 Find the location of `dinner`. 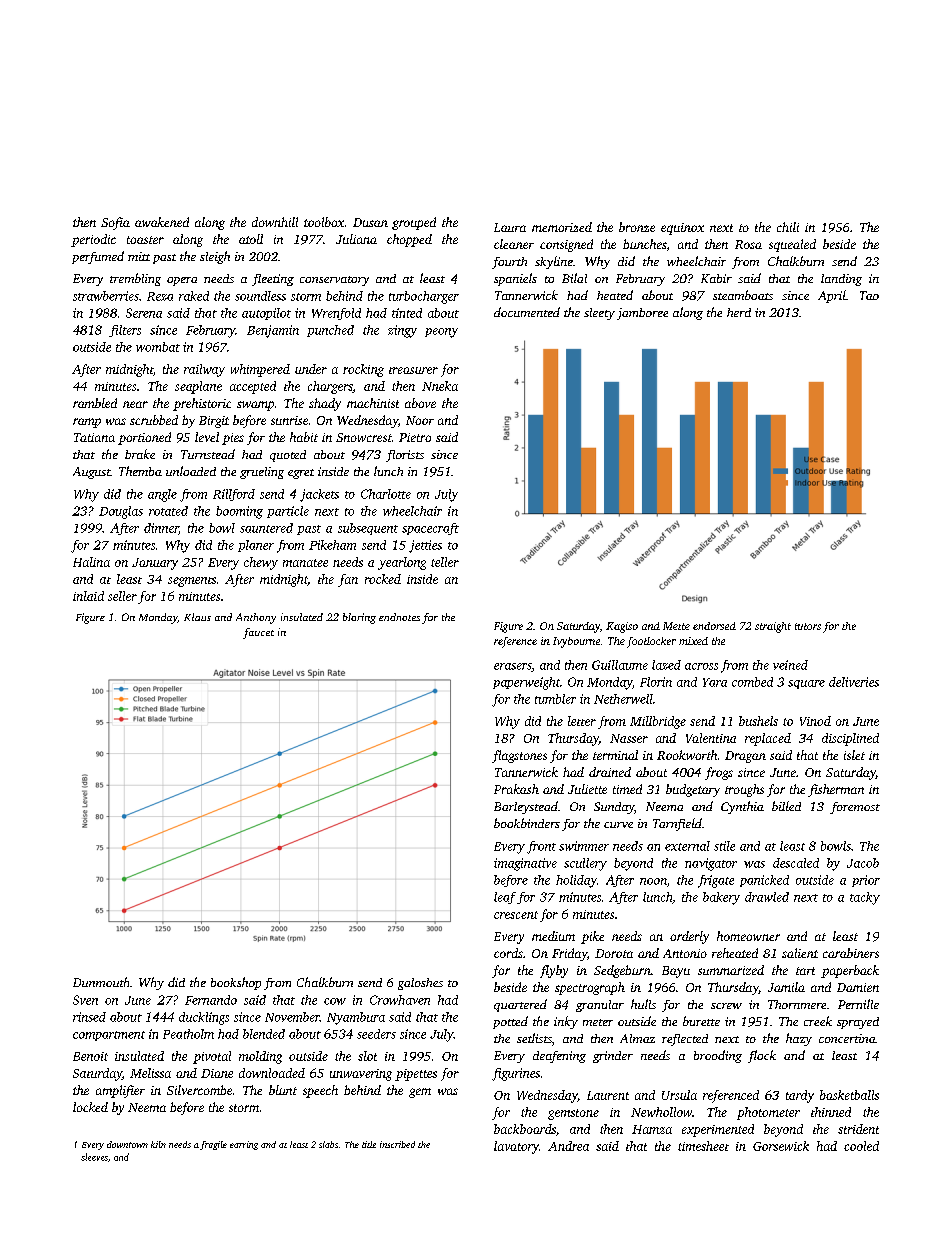

dinner is located at coordinates (161, 529).
